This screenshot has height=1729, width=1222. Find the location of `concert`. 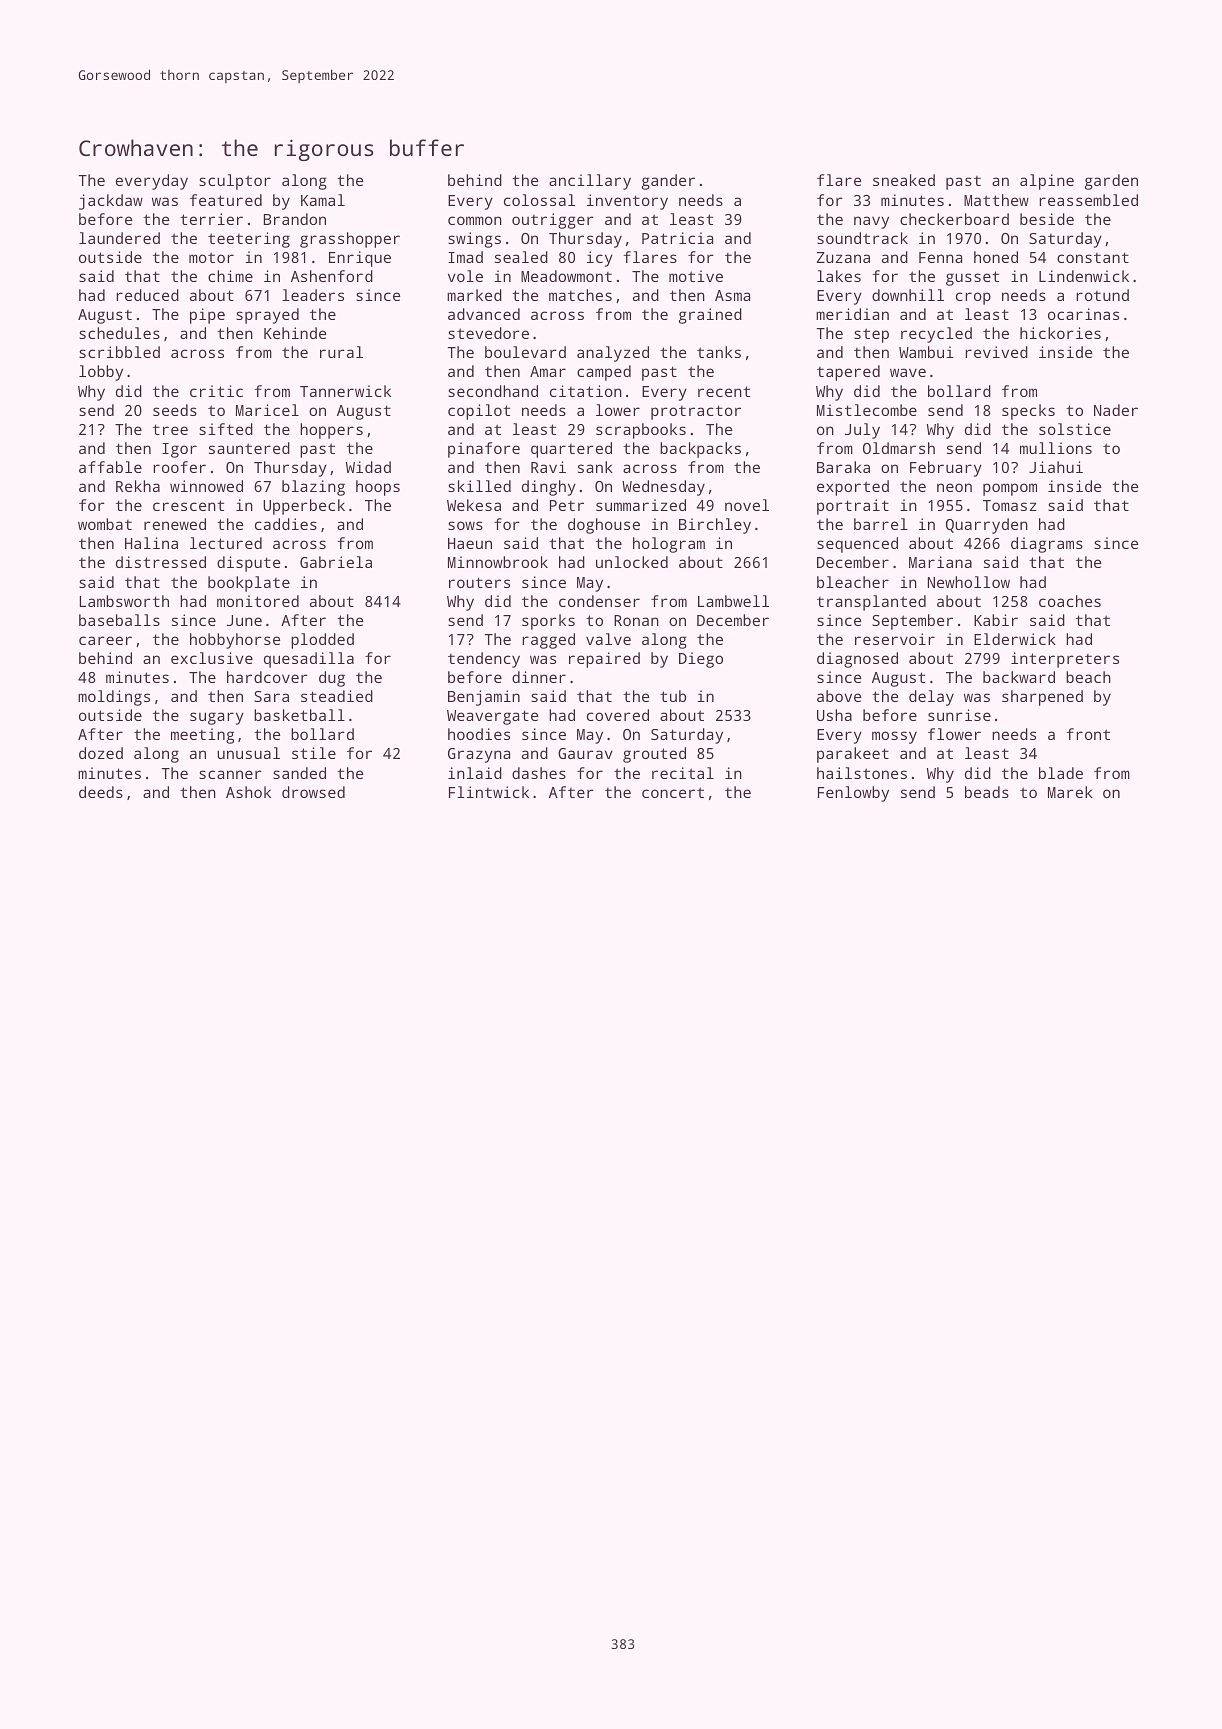

concert is located at coordinates (673, 792).
